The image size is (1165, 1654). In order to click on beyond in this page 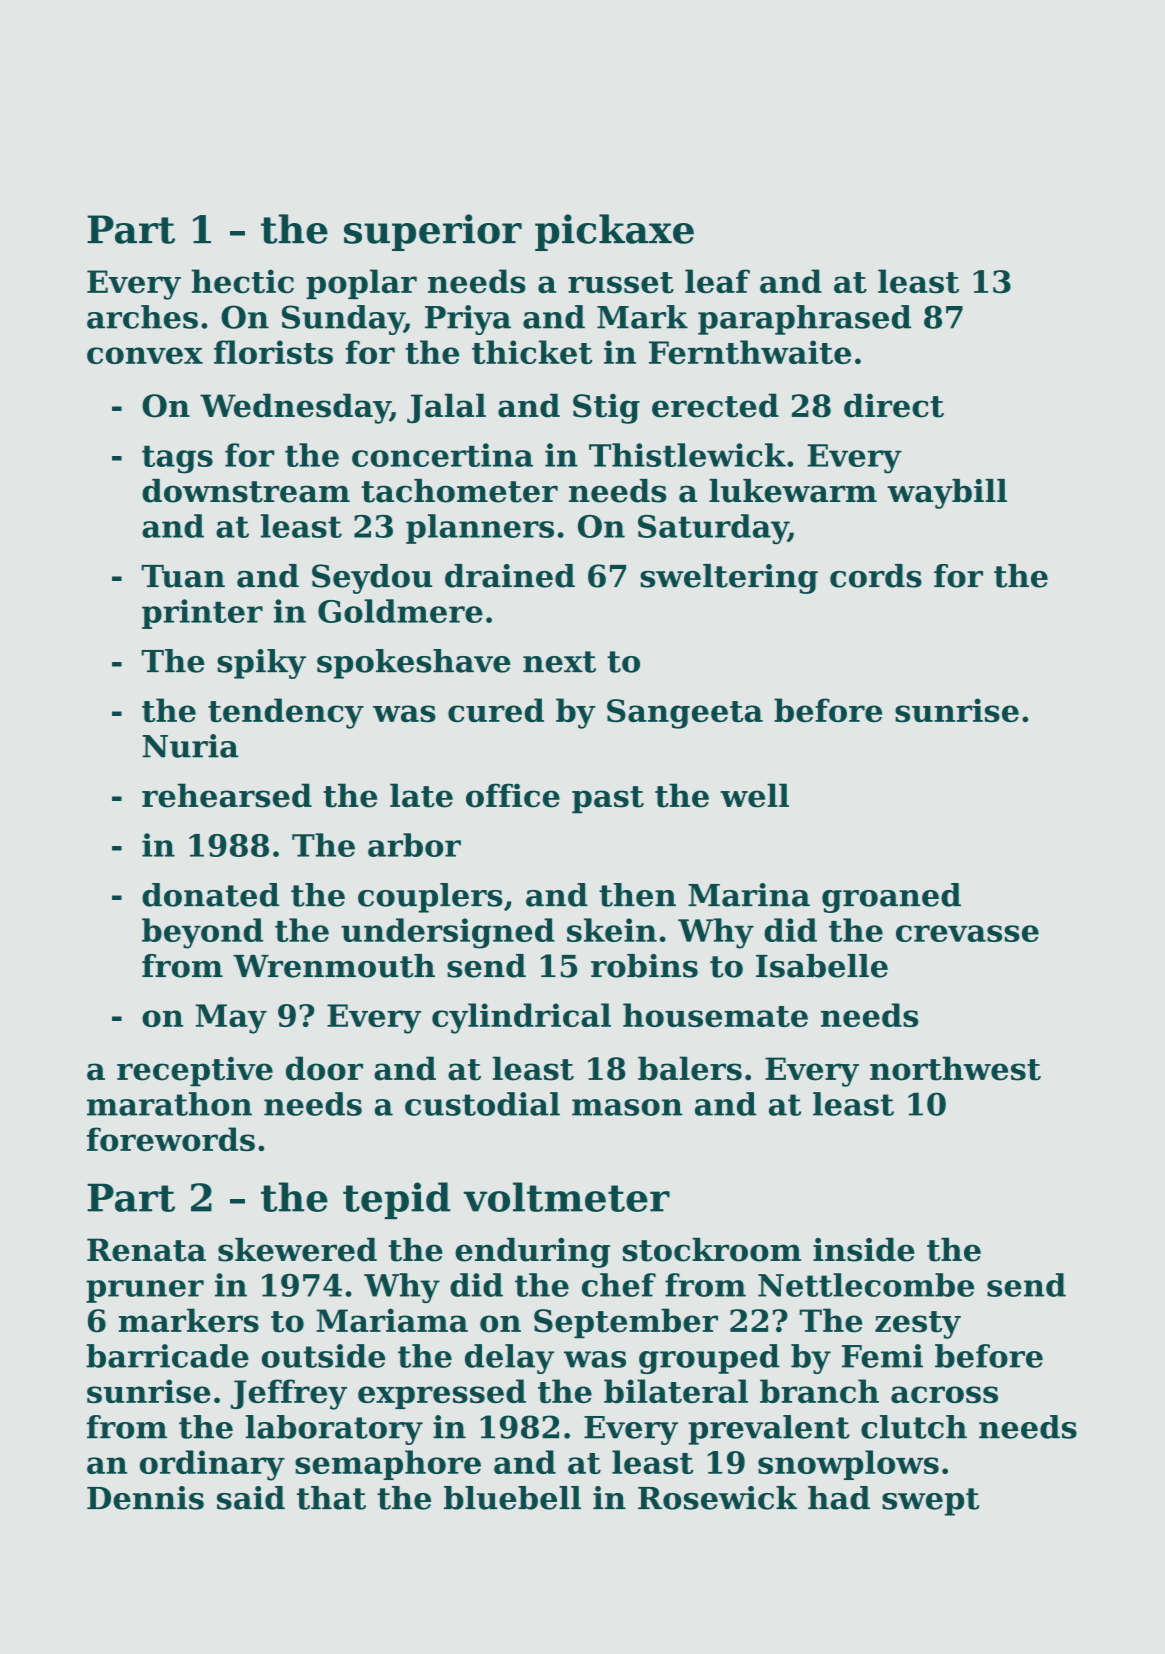, I will do `click(202, 933)`.
